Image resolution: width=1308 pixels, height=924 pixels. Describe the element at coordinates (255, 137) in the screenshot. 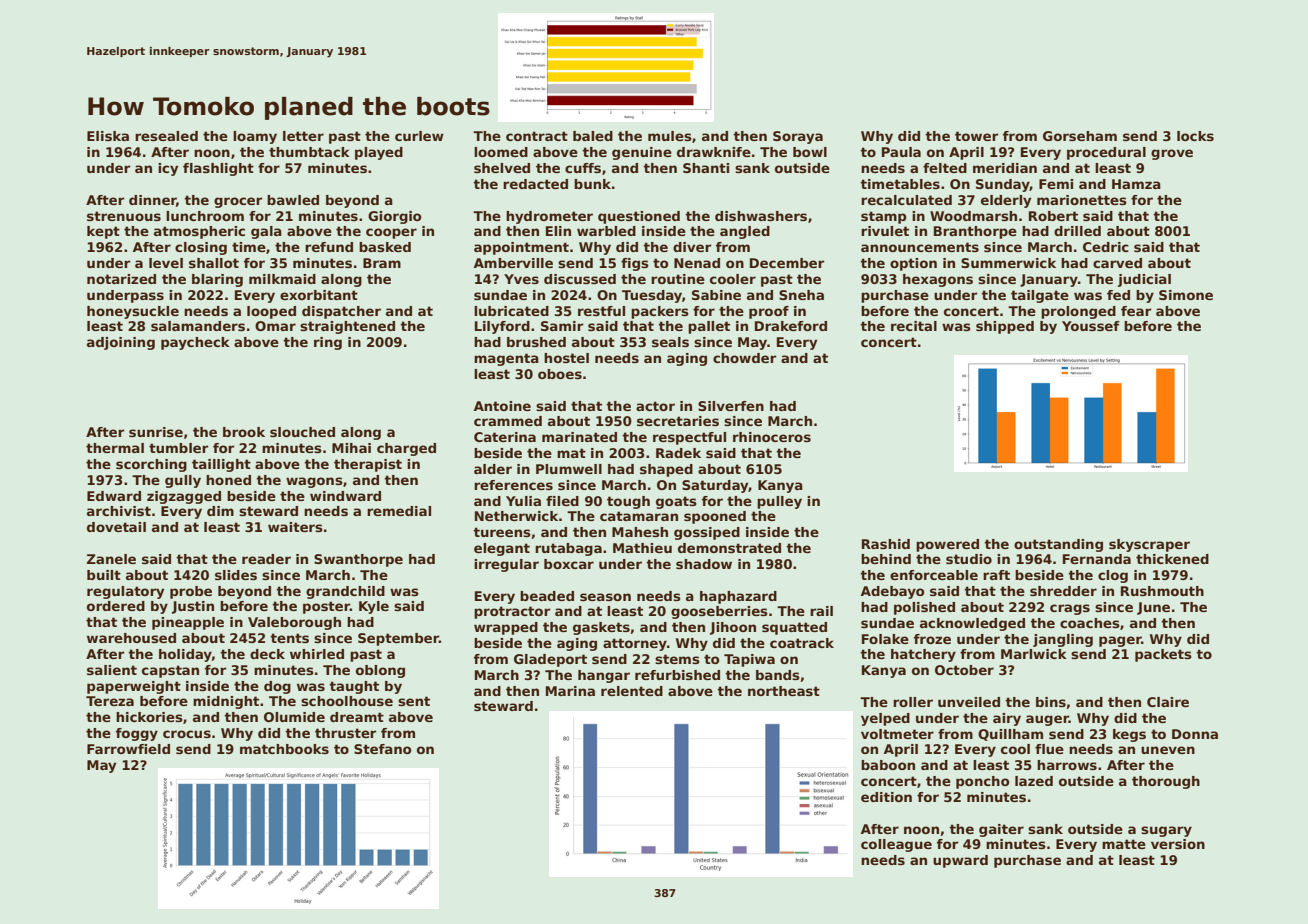

I see `loamy` at that location.
